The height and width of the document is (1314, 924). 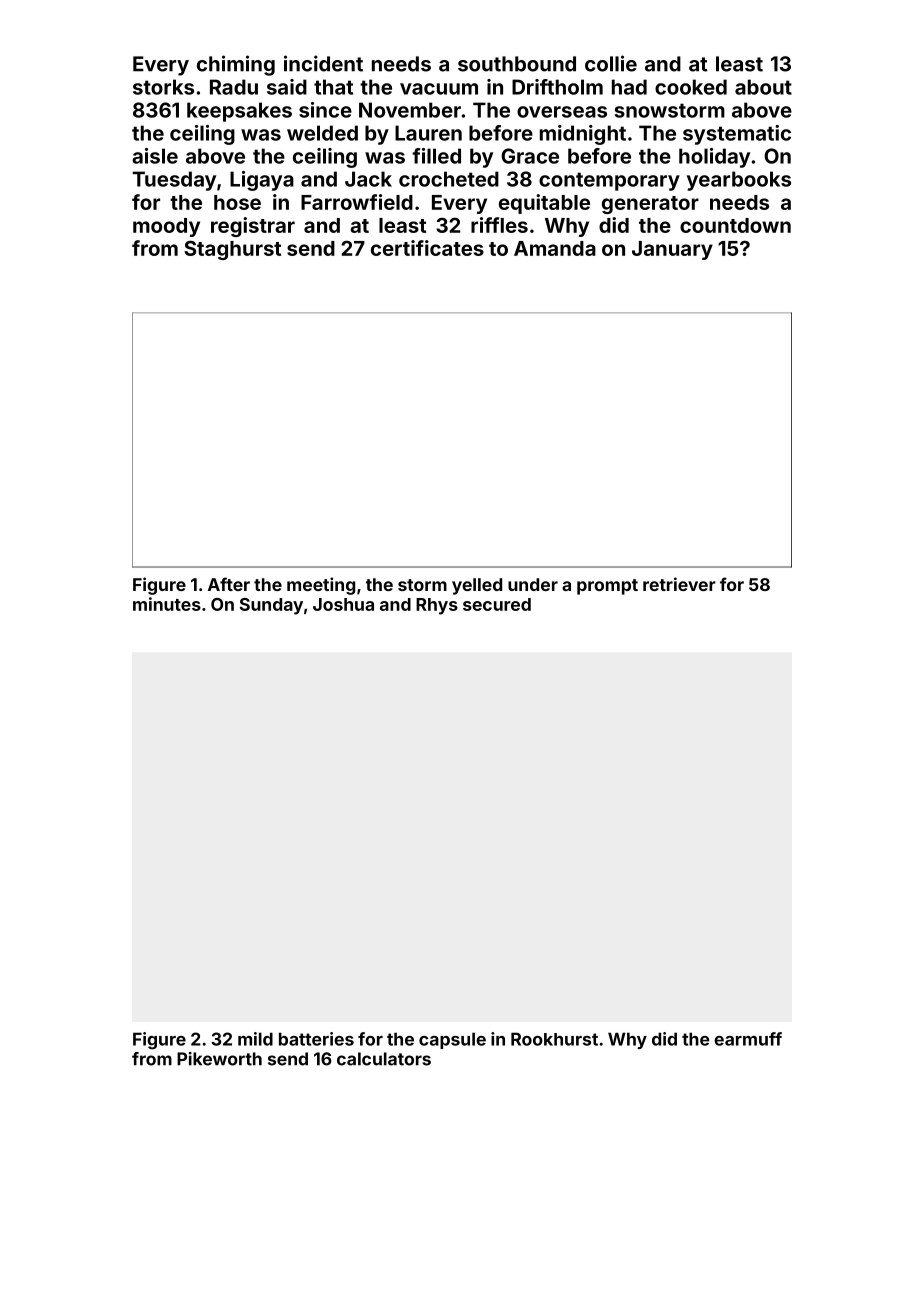 I want to click on mild, so click(x=255, y=1039).
